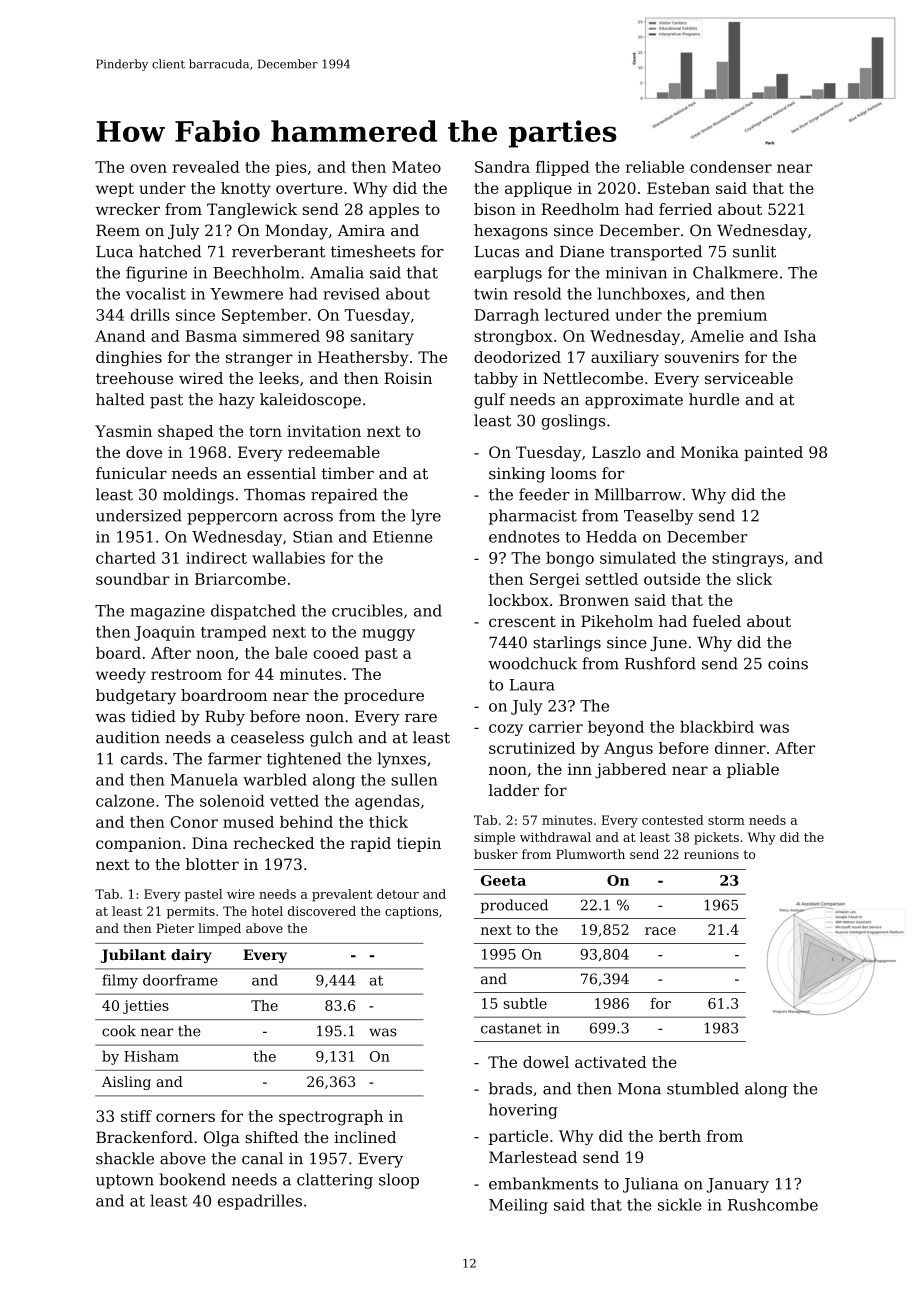  I want to click on souvenirs, so click(702, 357).
